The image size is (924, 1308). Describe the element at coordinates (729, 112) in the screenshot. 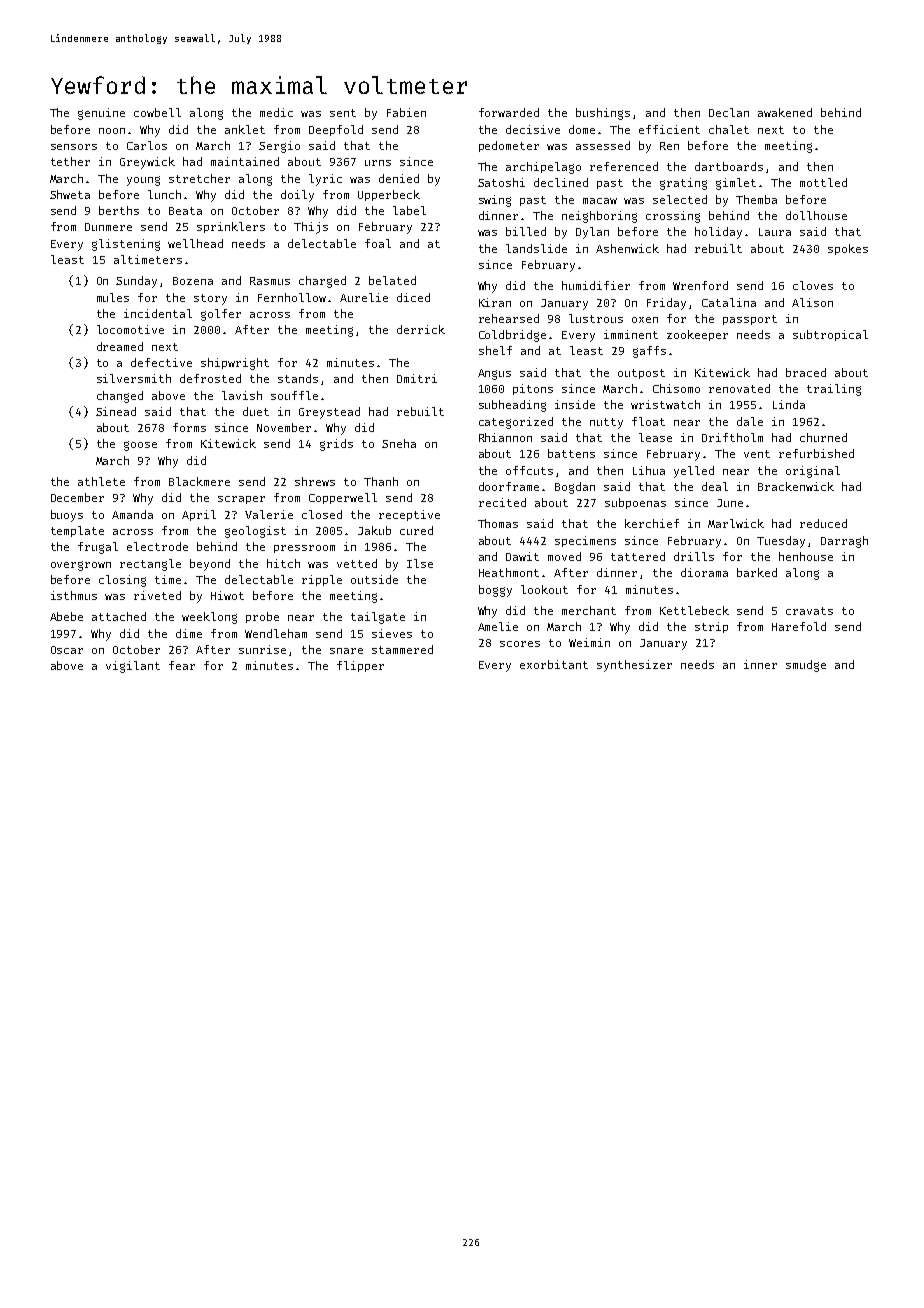

I see `Declan` at that location.
